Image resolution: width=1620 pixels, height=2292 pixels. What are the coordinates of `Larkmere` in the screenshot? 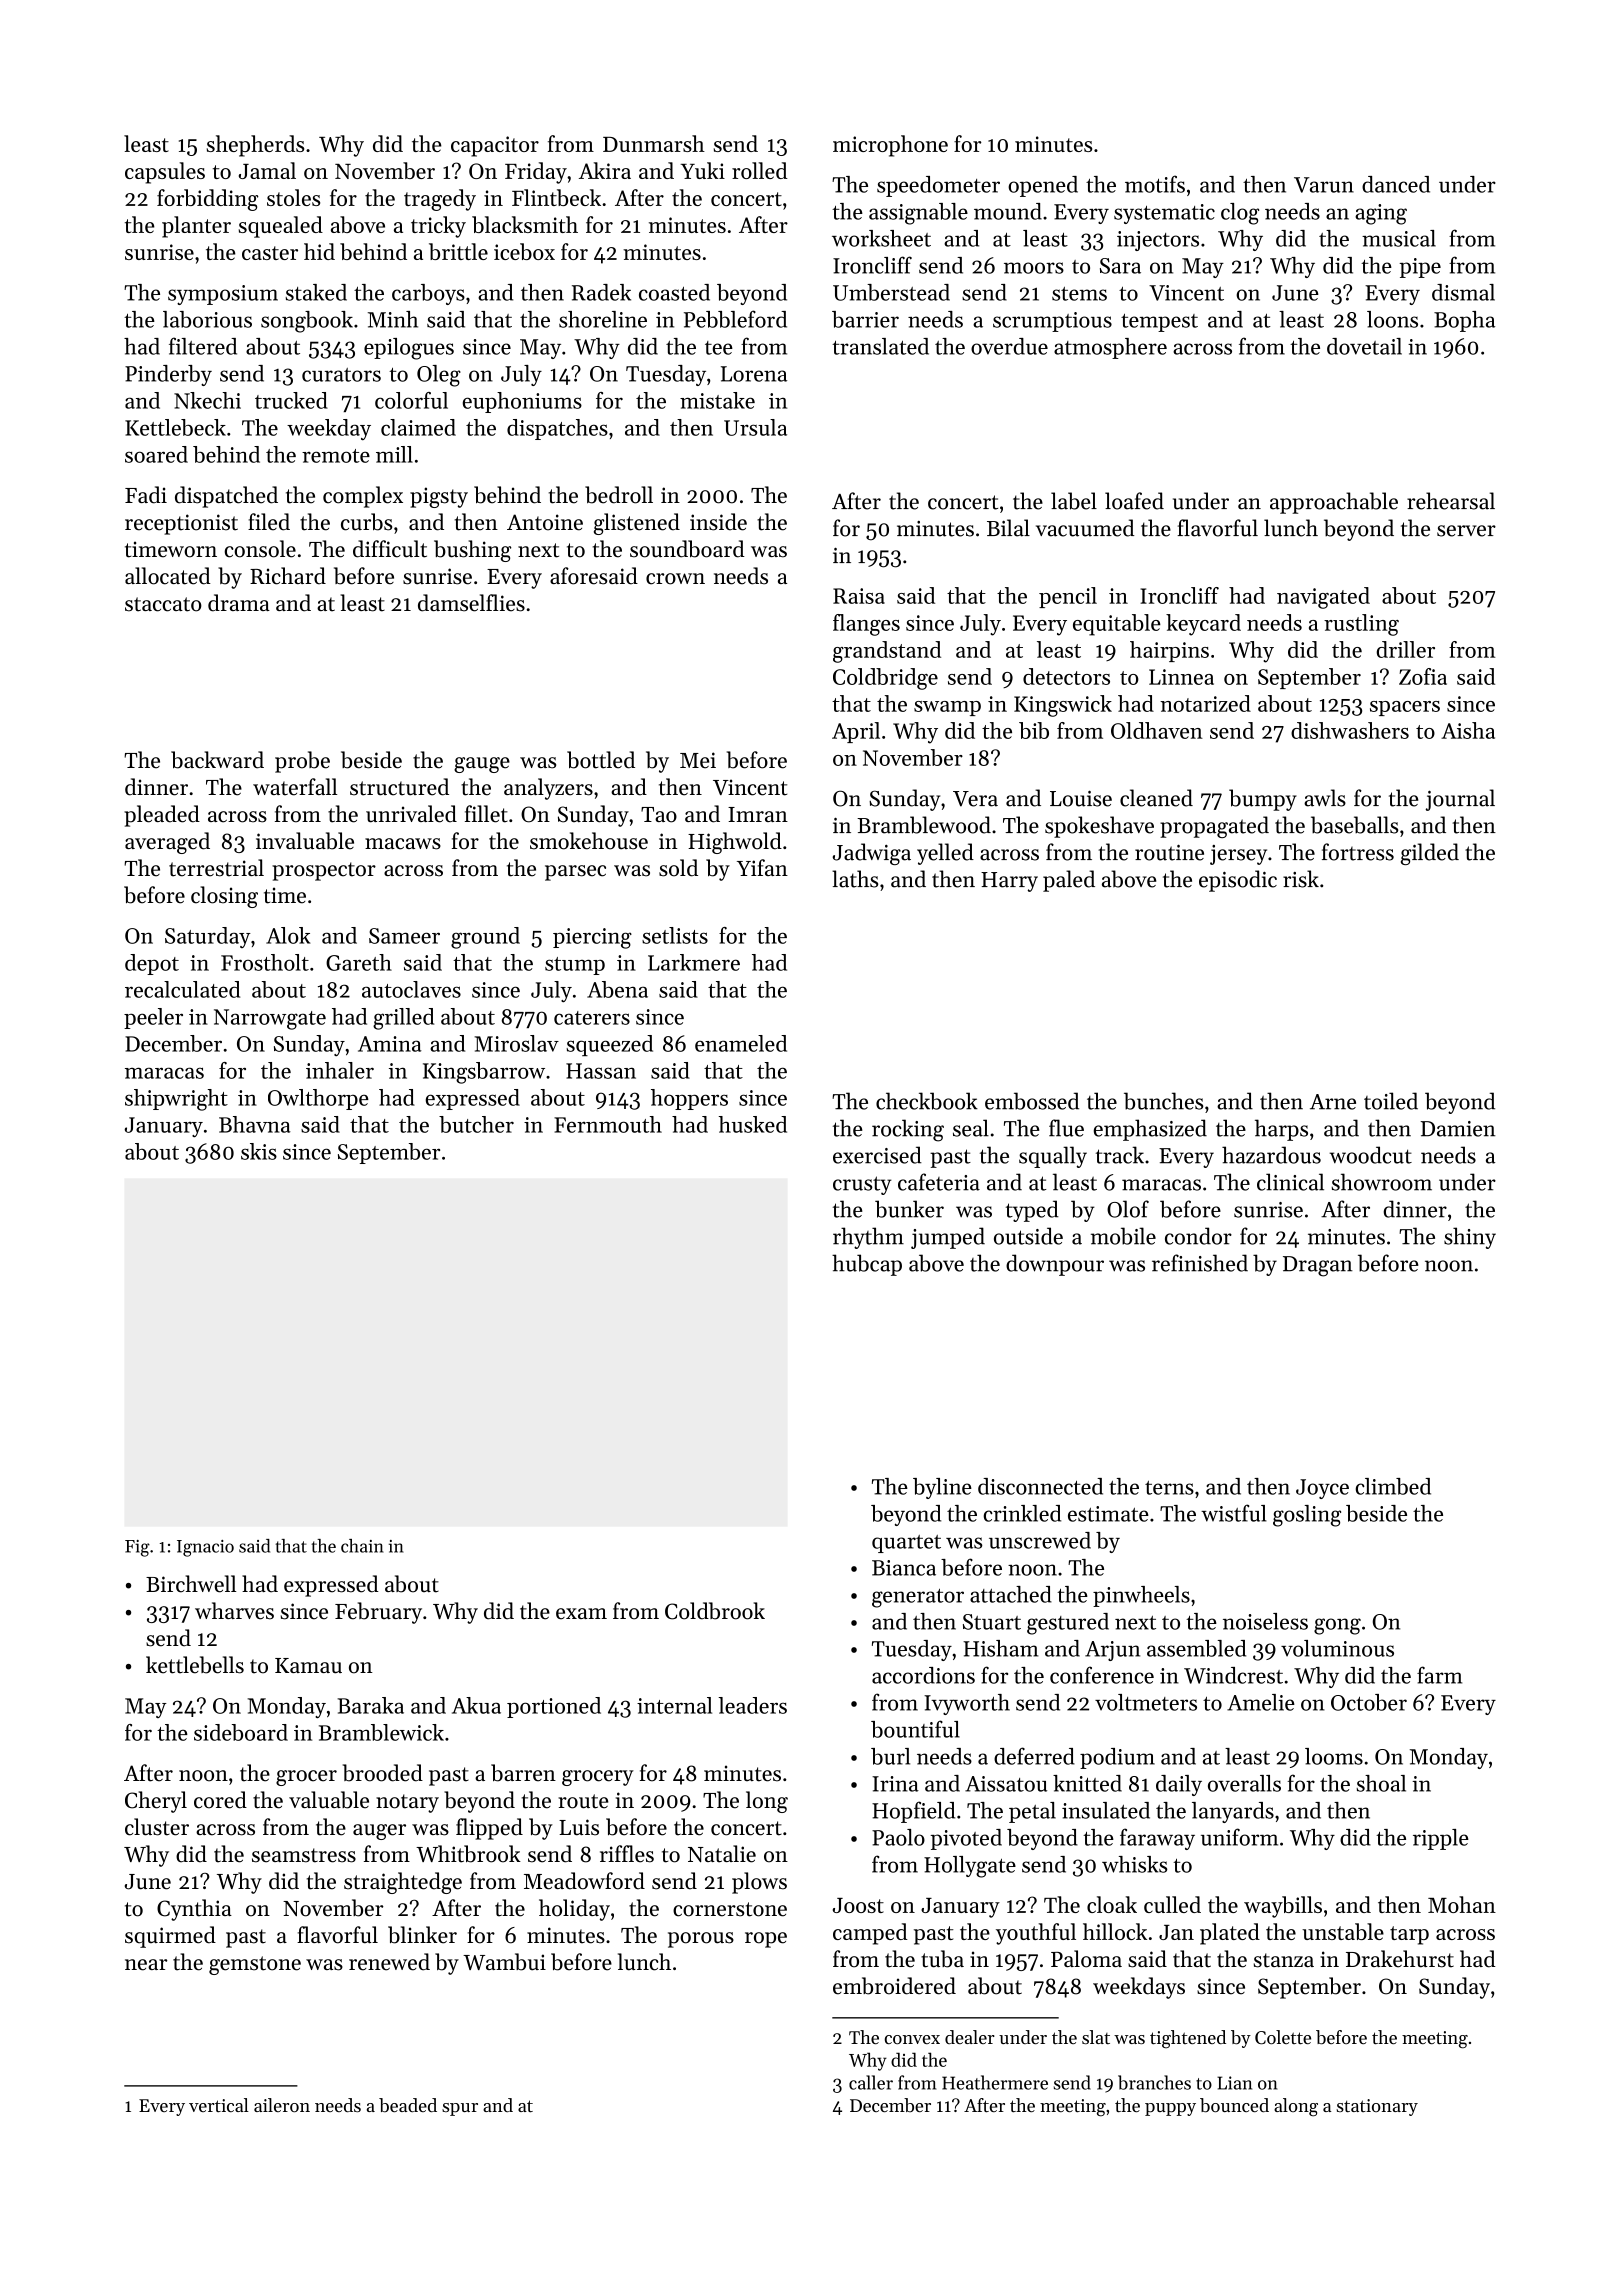 It's located at (694, 962).
